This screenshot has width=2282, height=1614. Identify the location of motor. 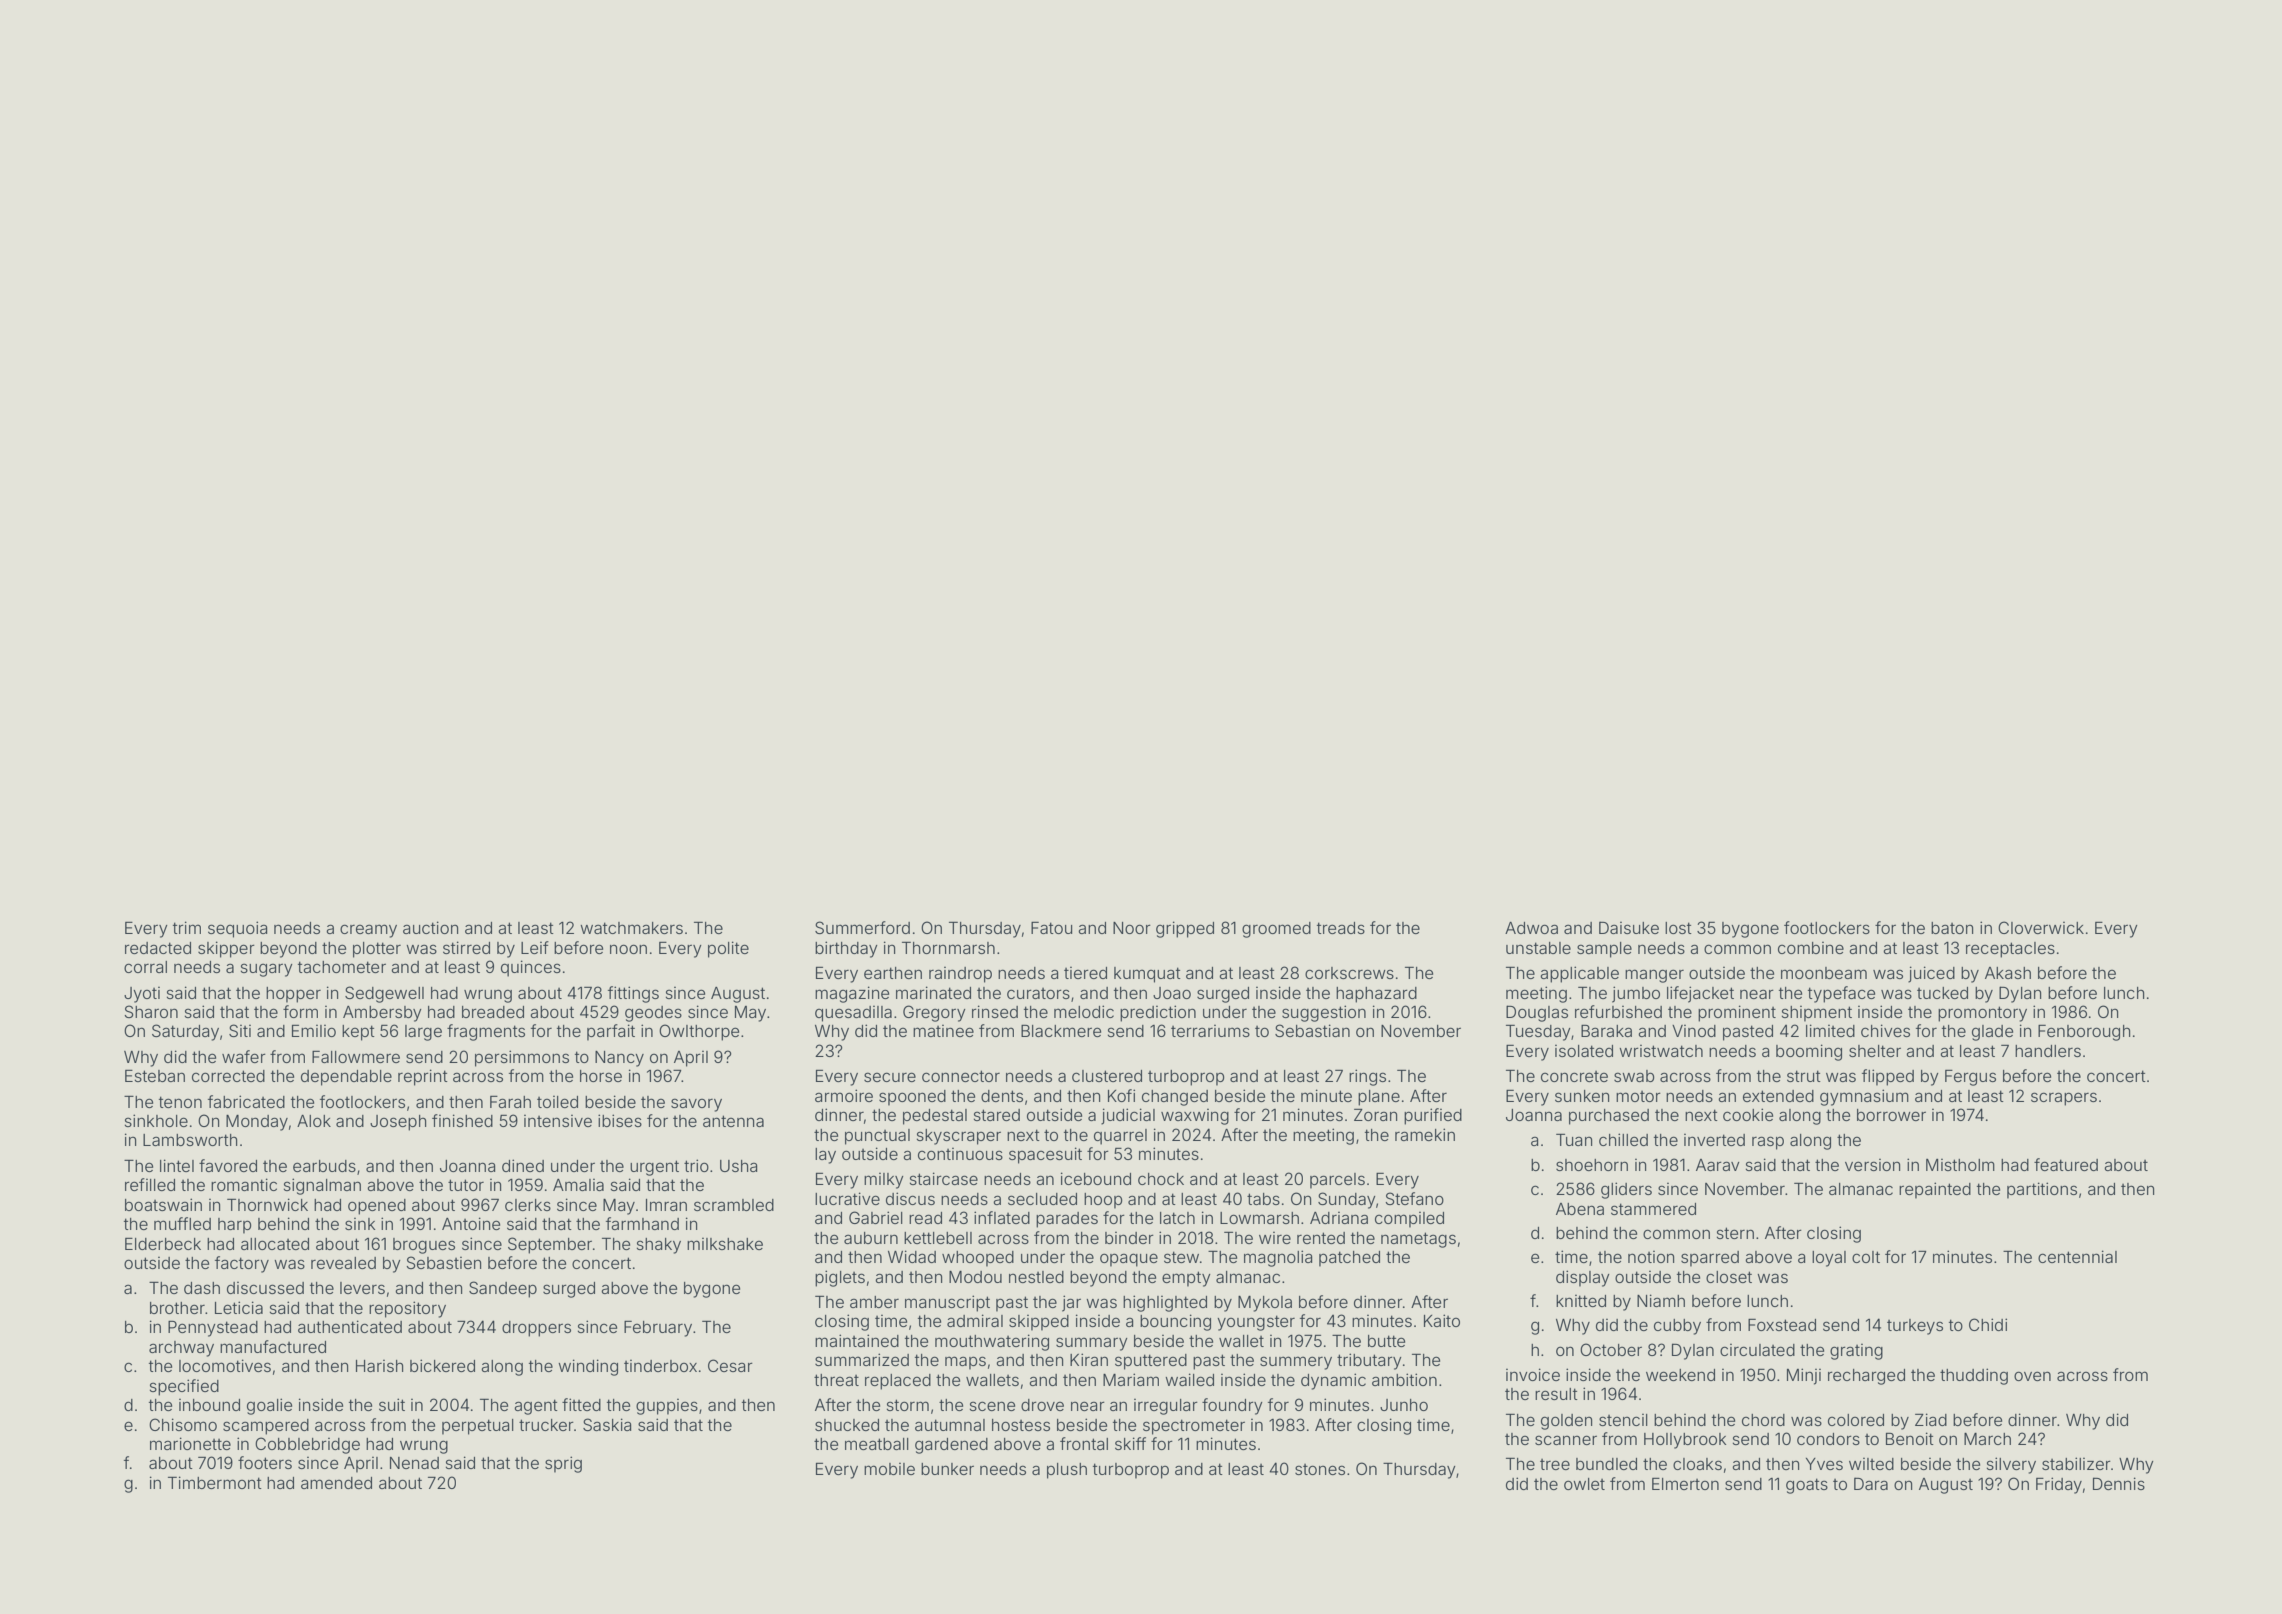
(1638, 1096).
